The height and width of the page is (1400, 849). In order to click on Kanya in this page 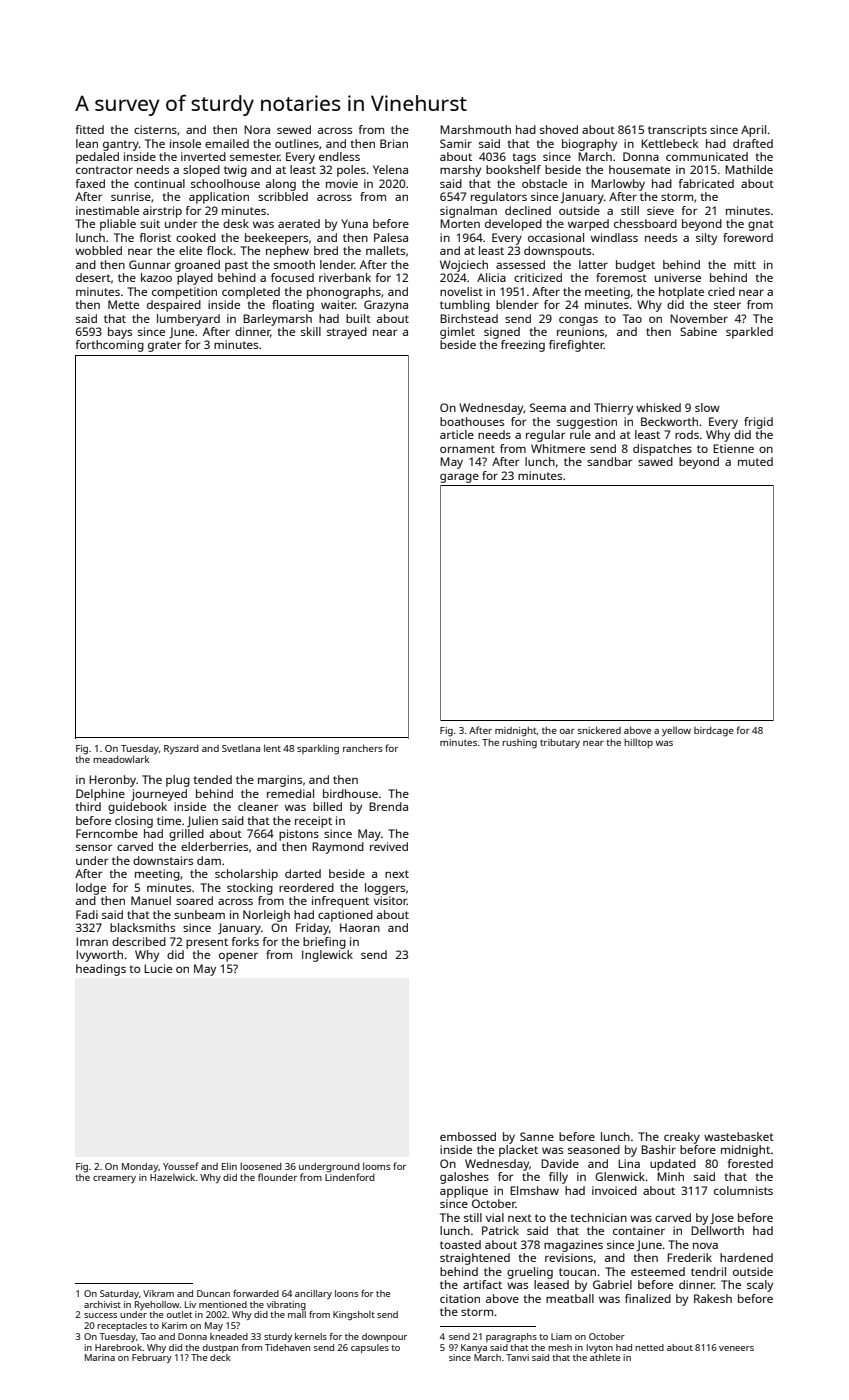, I will do `click(474, 1348)`.
